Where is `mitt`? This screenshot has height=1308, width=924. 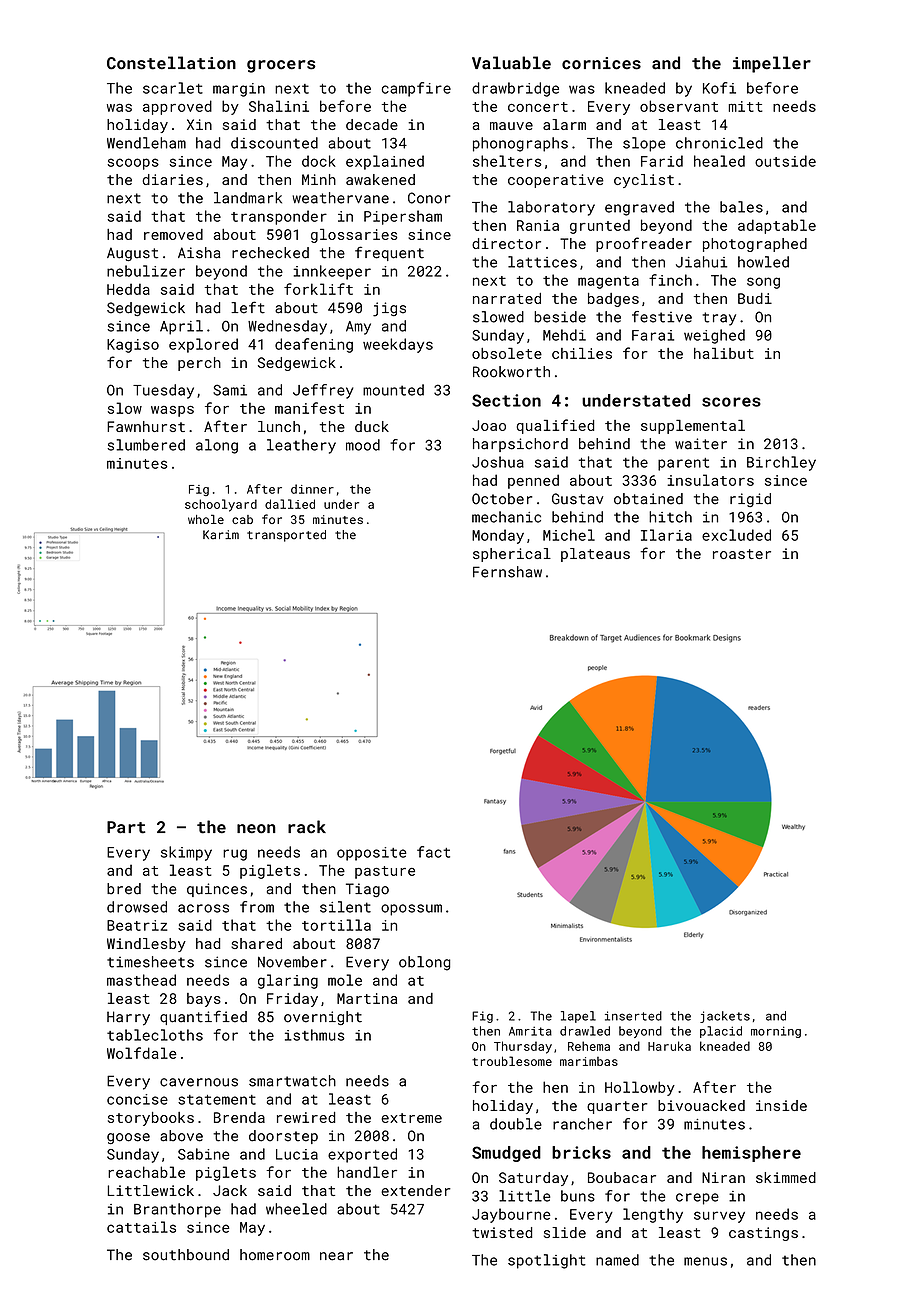
mitt is located at coordinates (745, 106).
